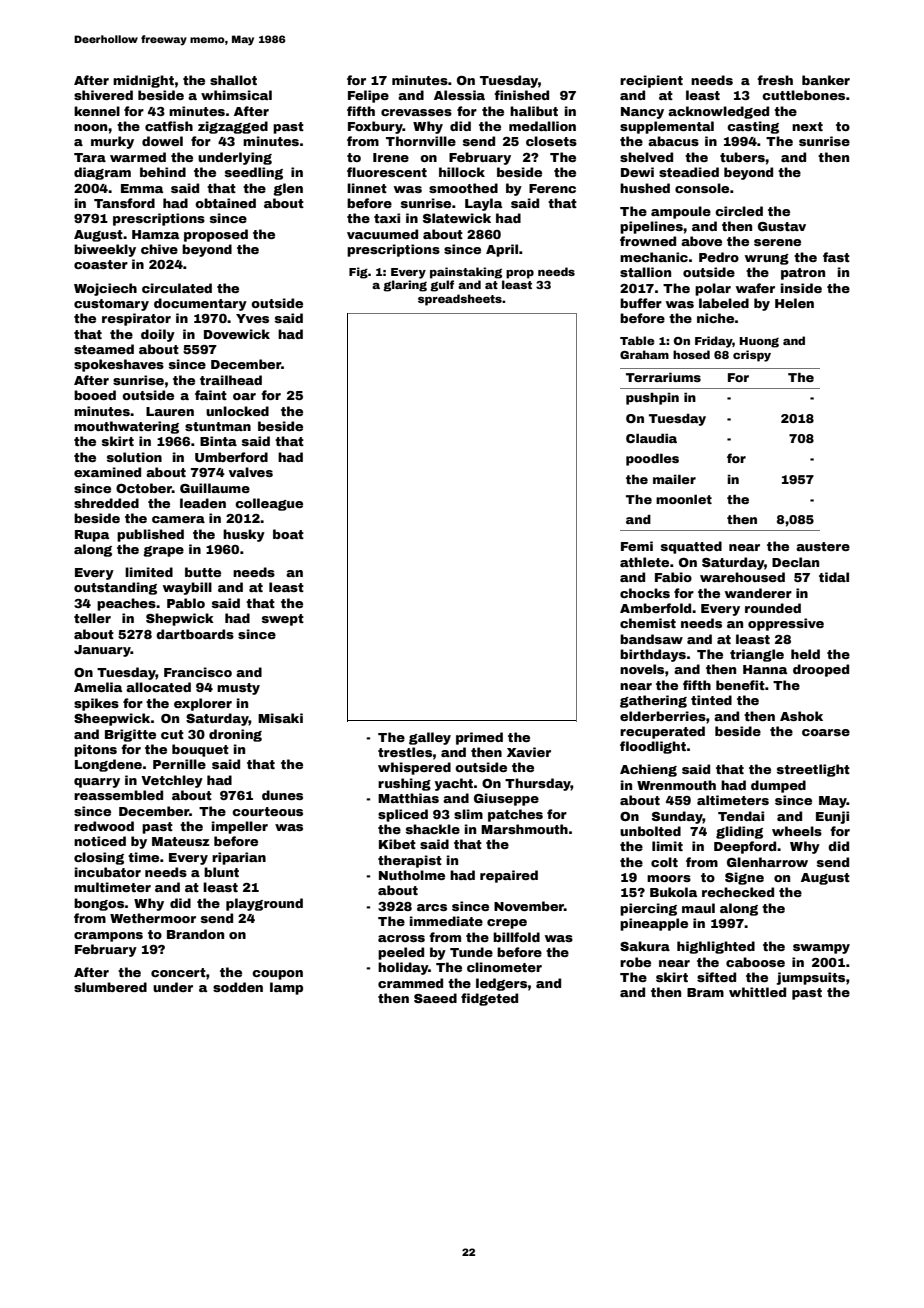  What do you see at coordinates (645, 593) in the page?
I see `chocks` at bounding box center [645, 593].
